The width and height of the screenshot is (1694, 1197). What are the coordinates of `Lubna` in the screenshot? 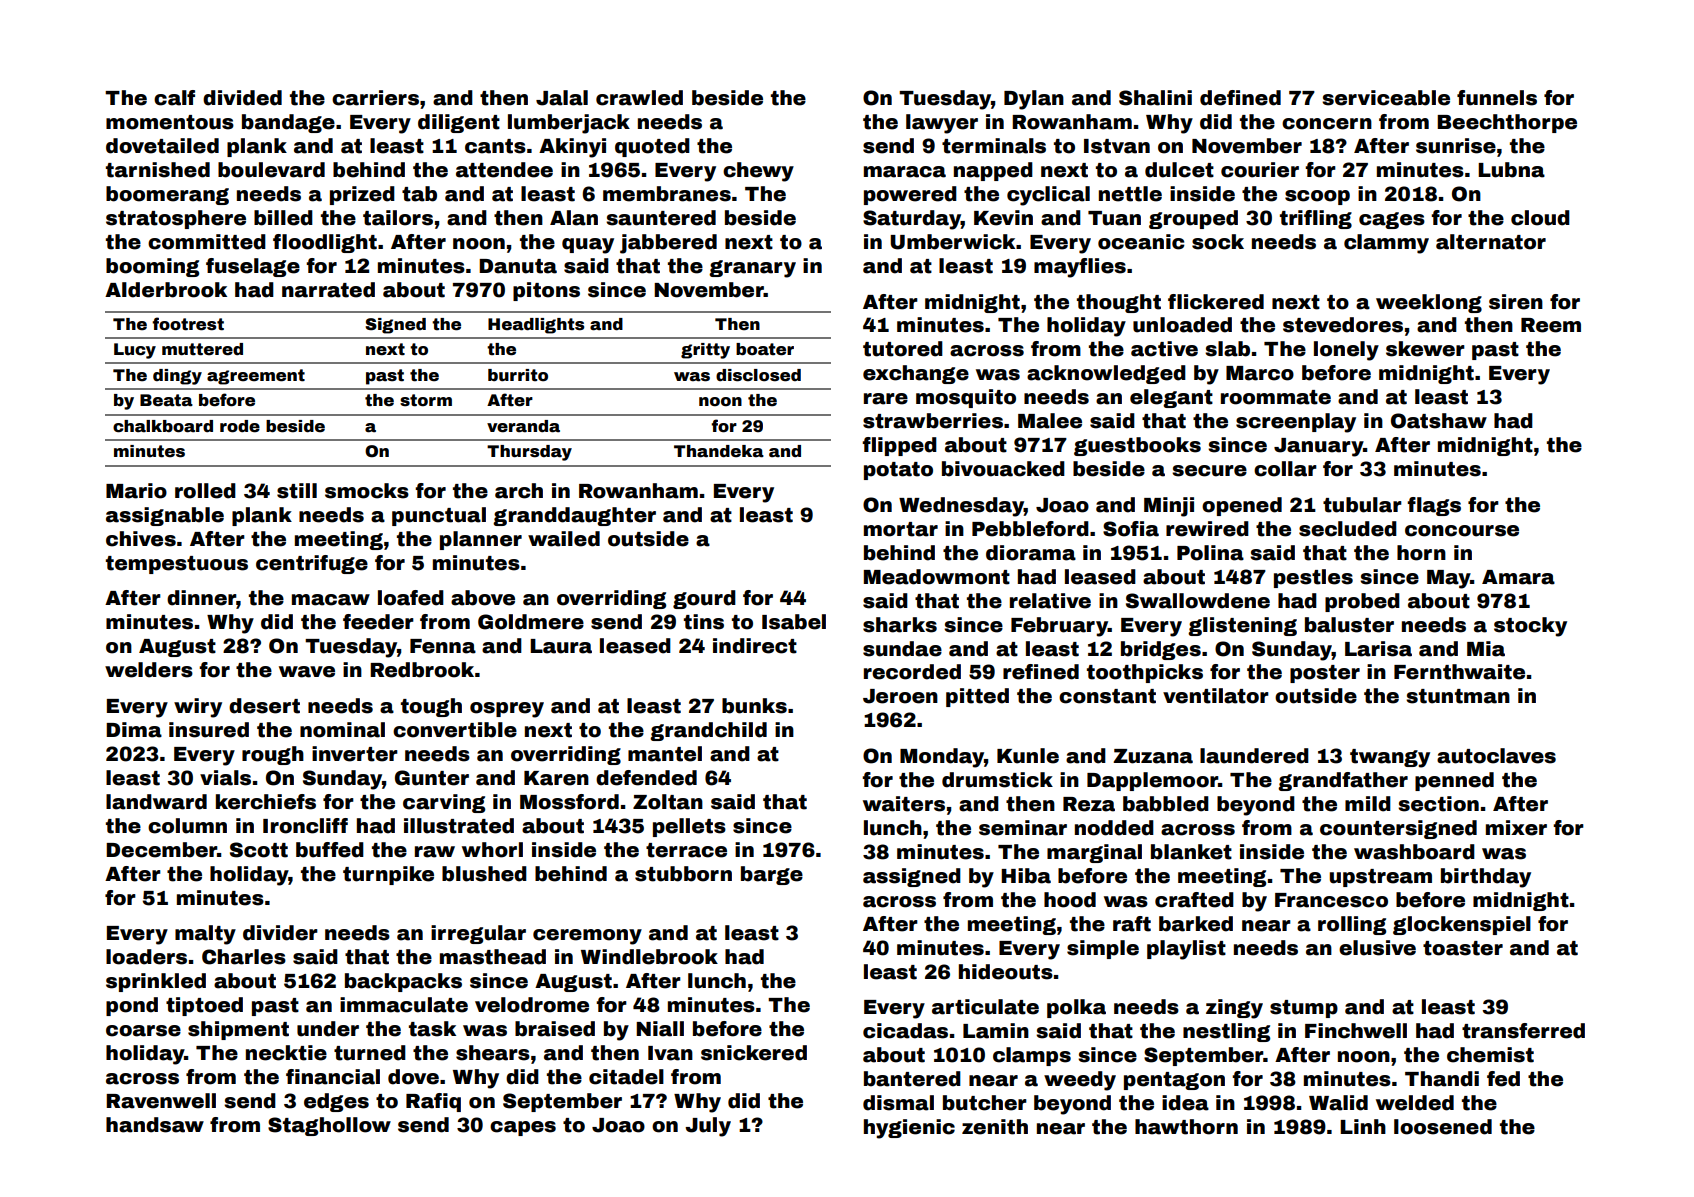 It's located at (1511, 170).
